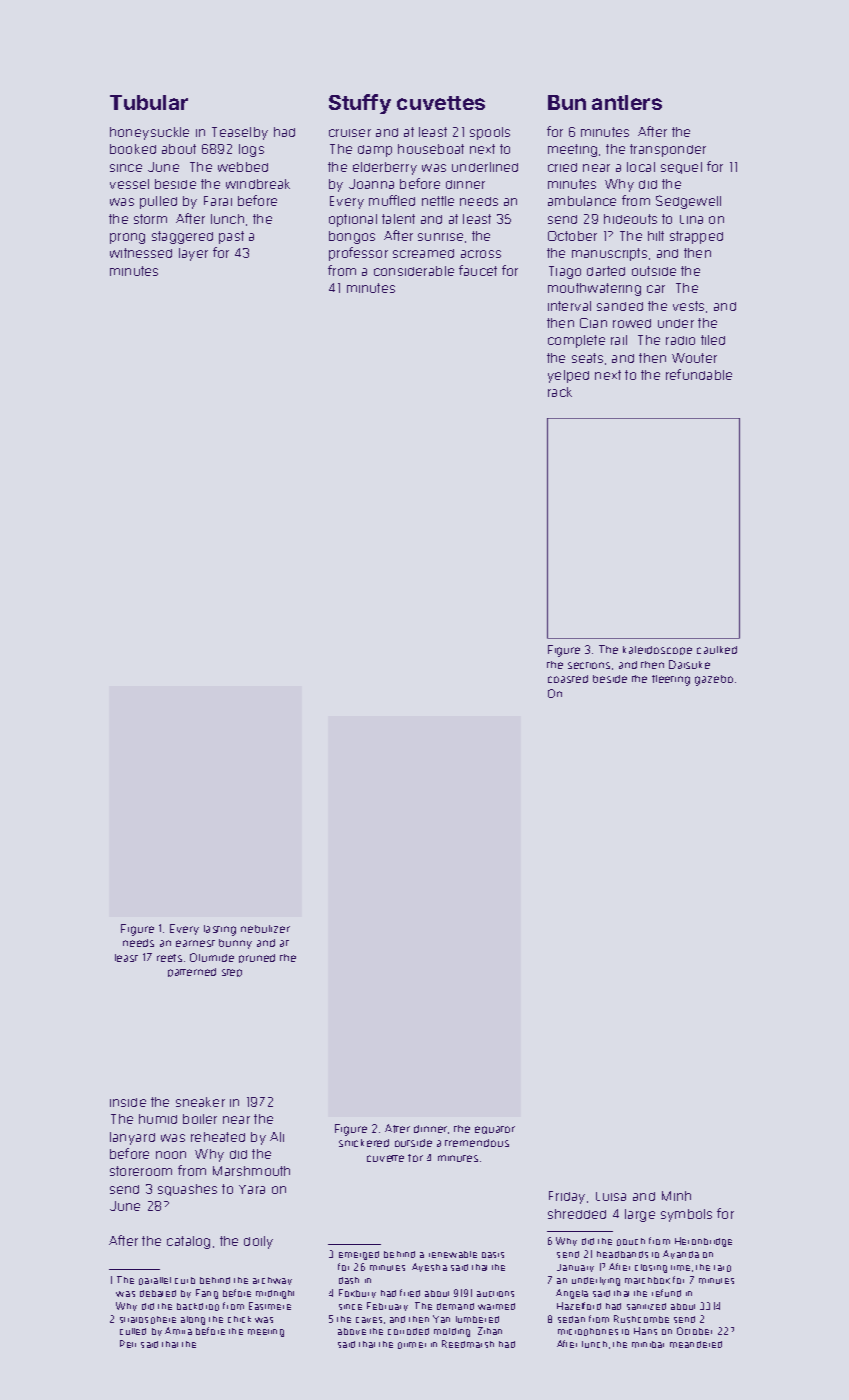 Image resolution: width=849 pixels, height=1400 pixels. What do you see at coordinates (696, 1344) in the screenshot?
I see `meandered` at bounding box center [696, 1344].
